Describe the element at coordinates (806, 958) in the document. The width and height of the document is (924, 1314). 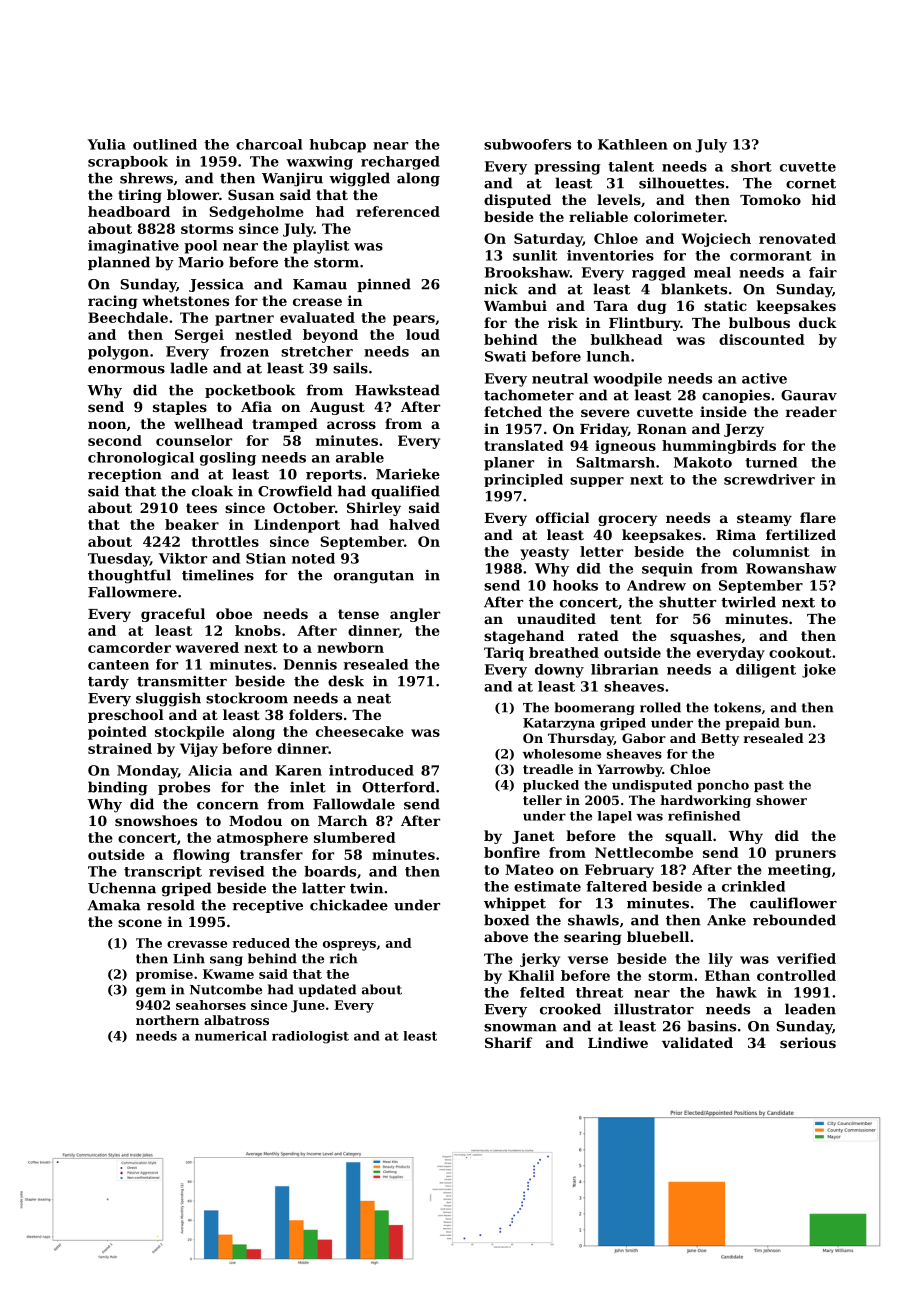
I see `verified` at that location.
